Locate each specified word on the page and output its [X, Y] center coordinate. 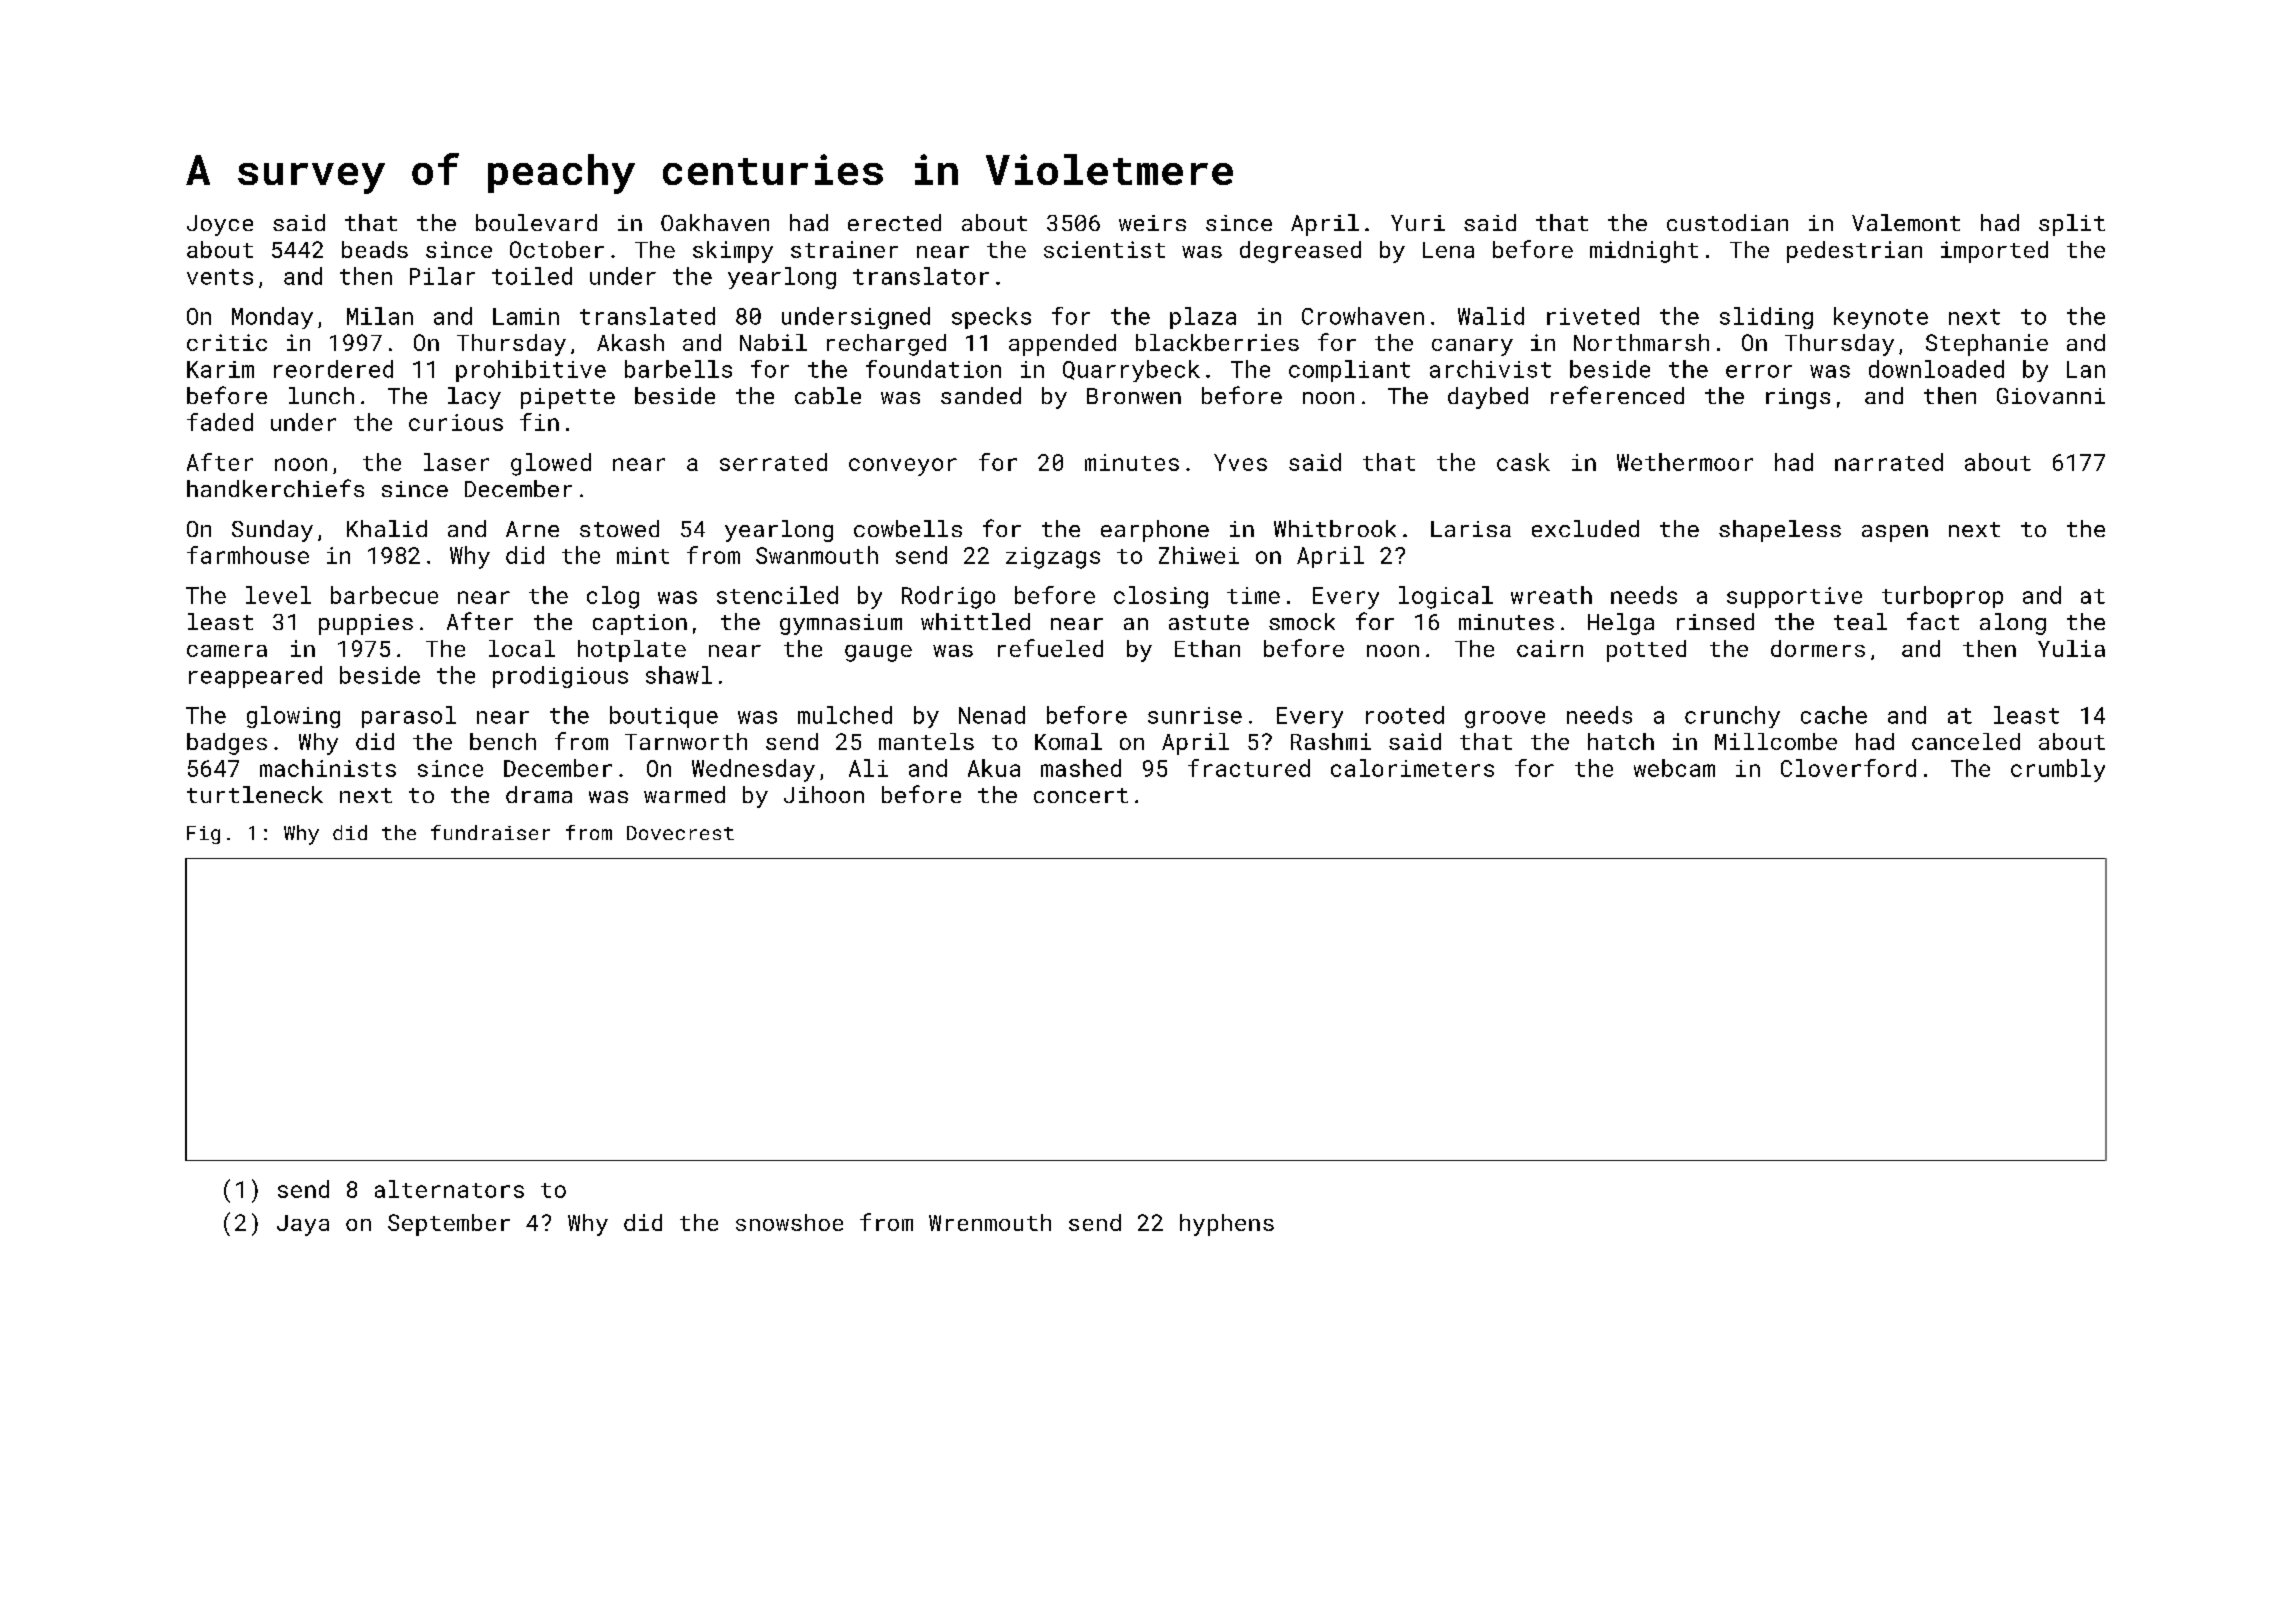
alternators [449, 1189]
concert [1081, 795]
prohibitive [531, 371]
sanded [981, 395]
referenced [1617, 395]
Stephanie [1987, 345]
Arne [532, 529]
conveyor [903, 467]
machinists [328, 768]
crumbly [2058, 770]
